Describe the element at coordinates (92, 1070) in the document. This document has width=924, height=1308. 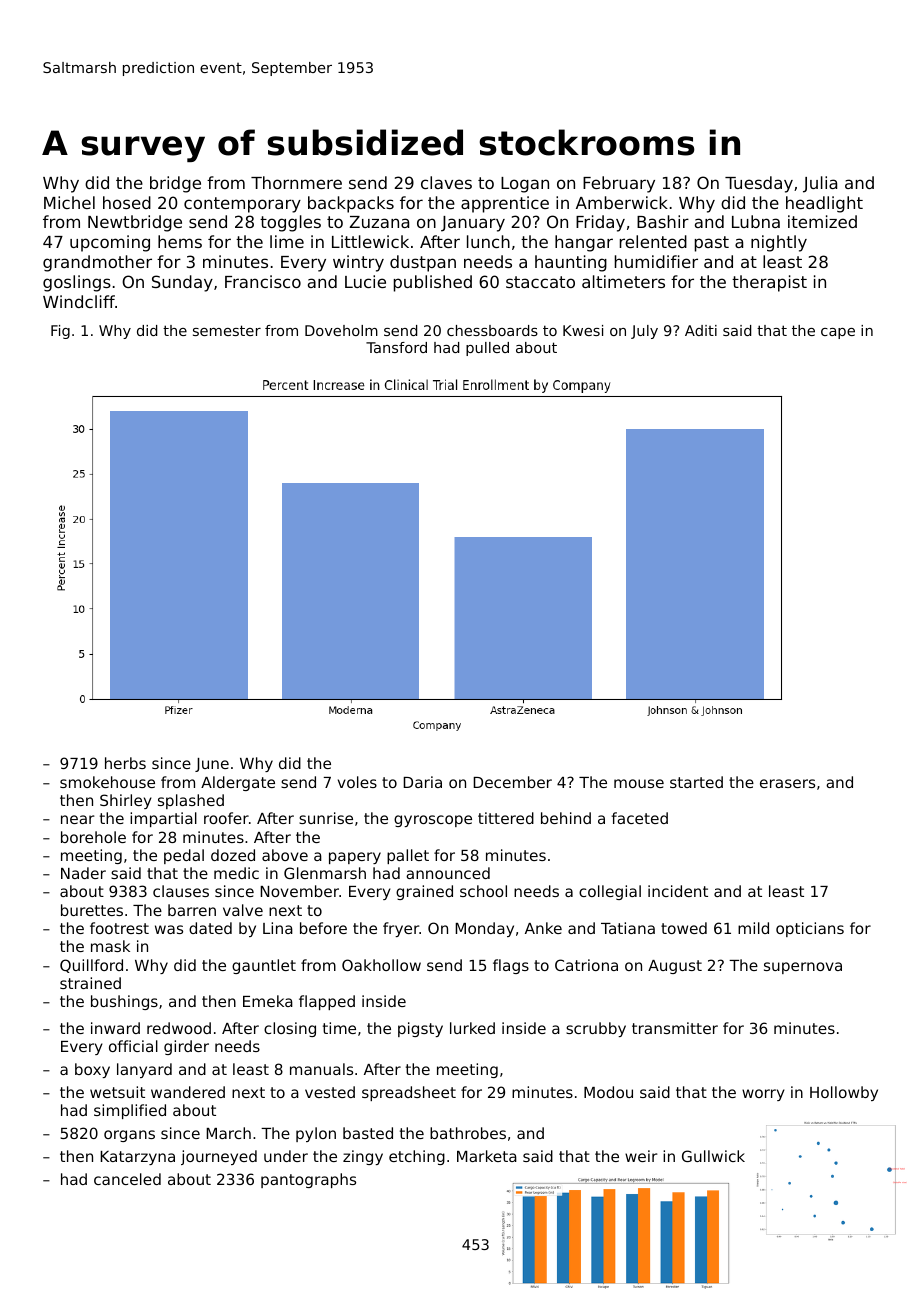
I see `boxy` at that location.
